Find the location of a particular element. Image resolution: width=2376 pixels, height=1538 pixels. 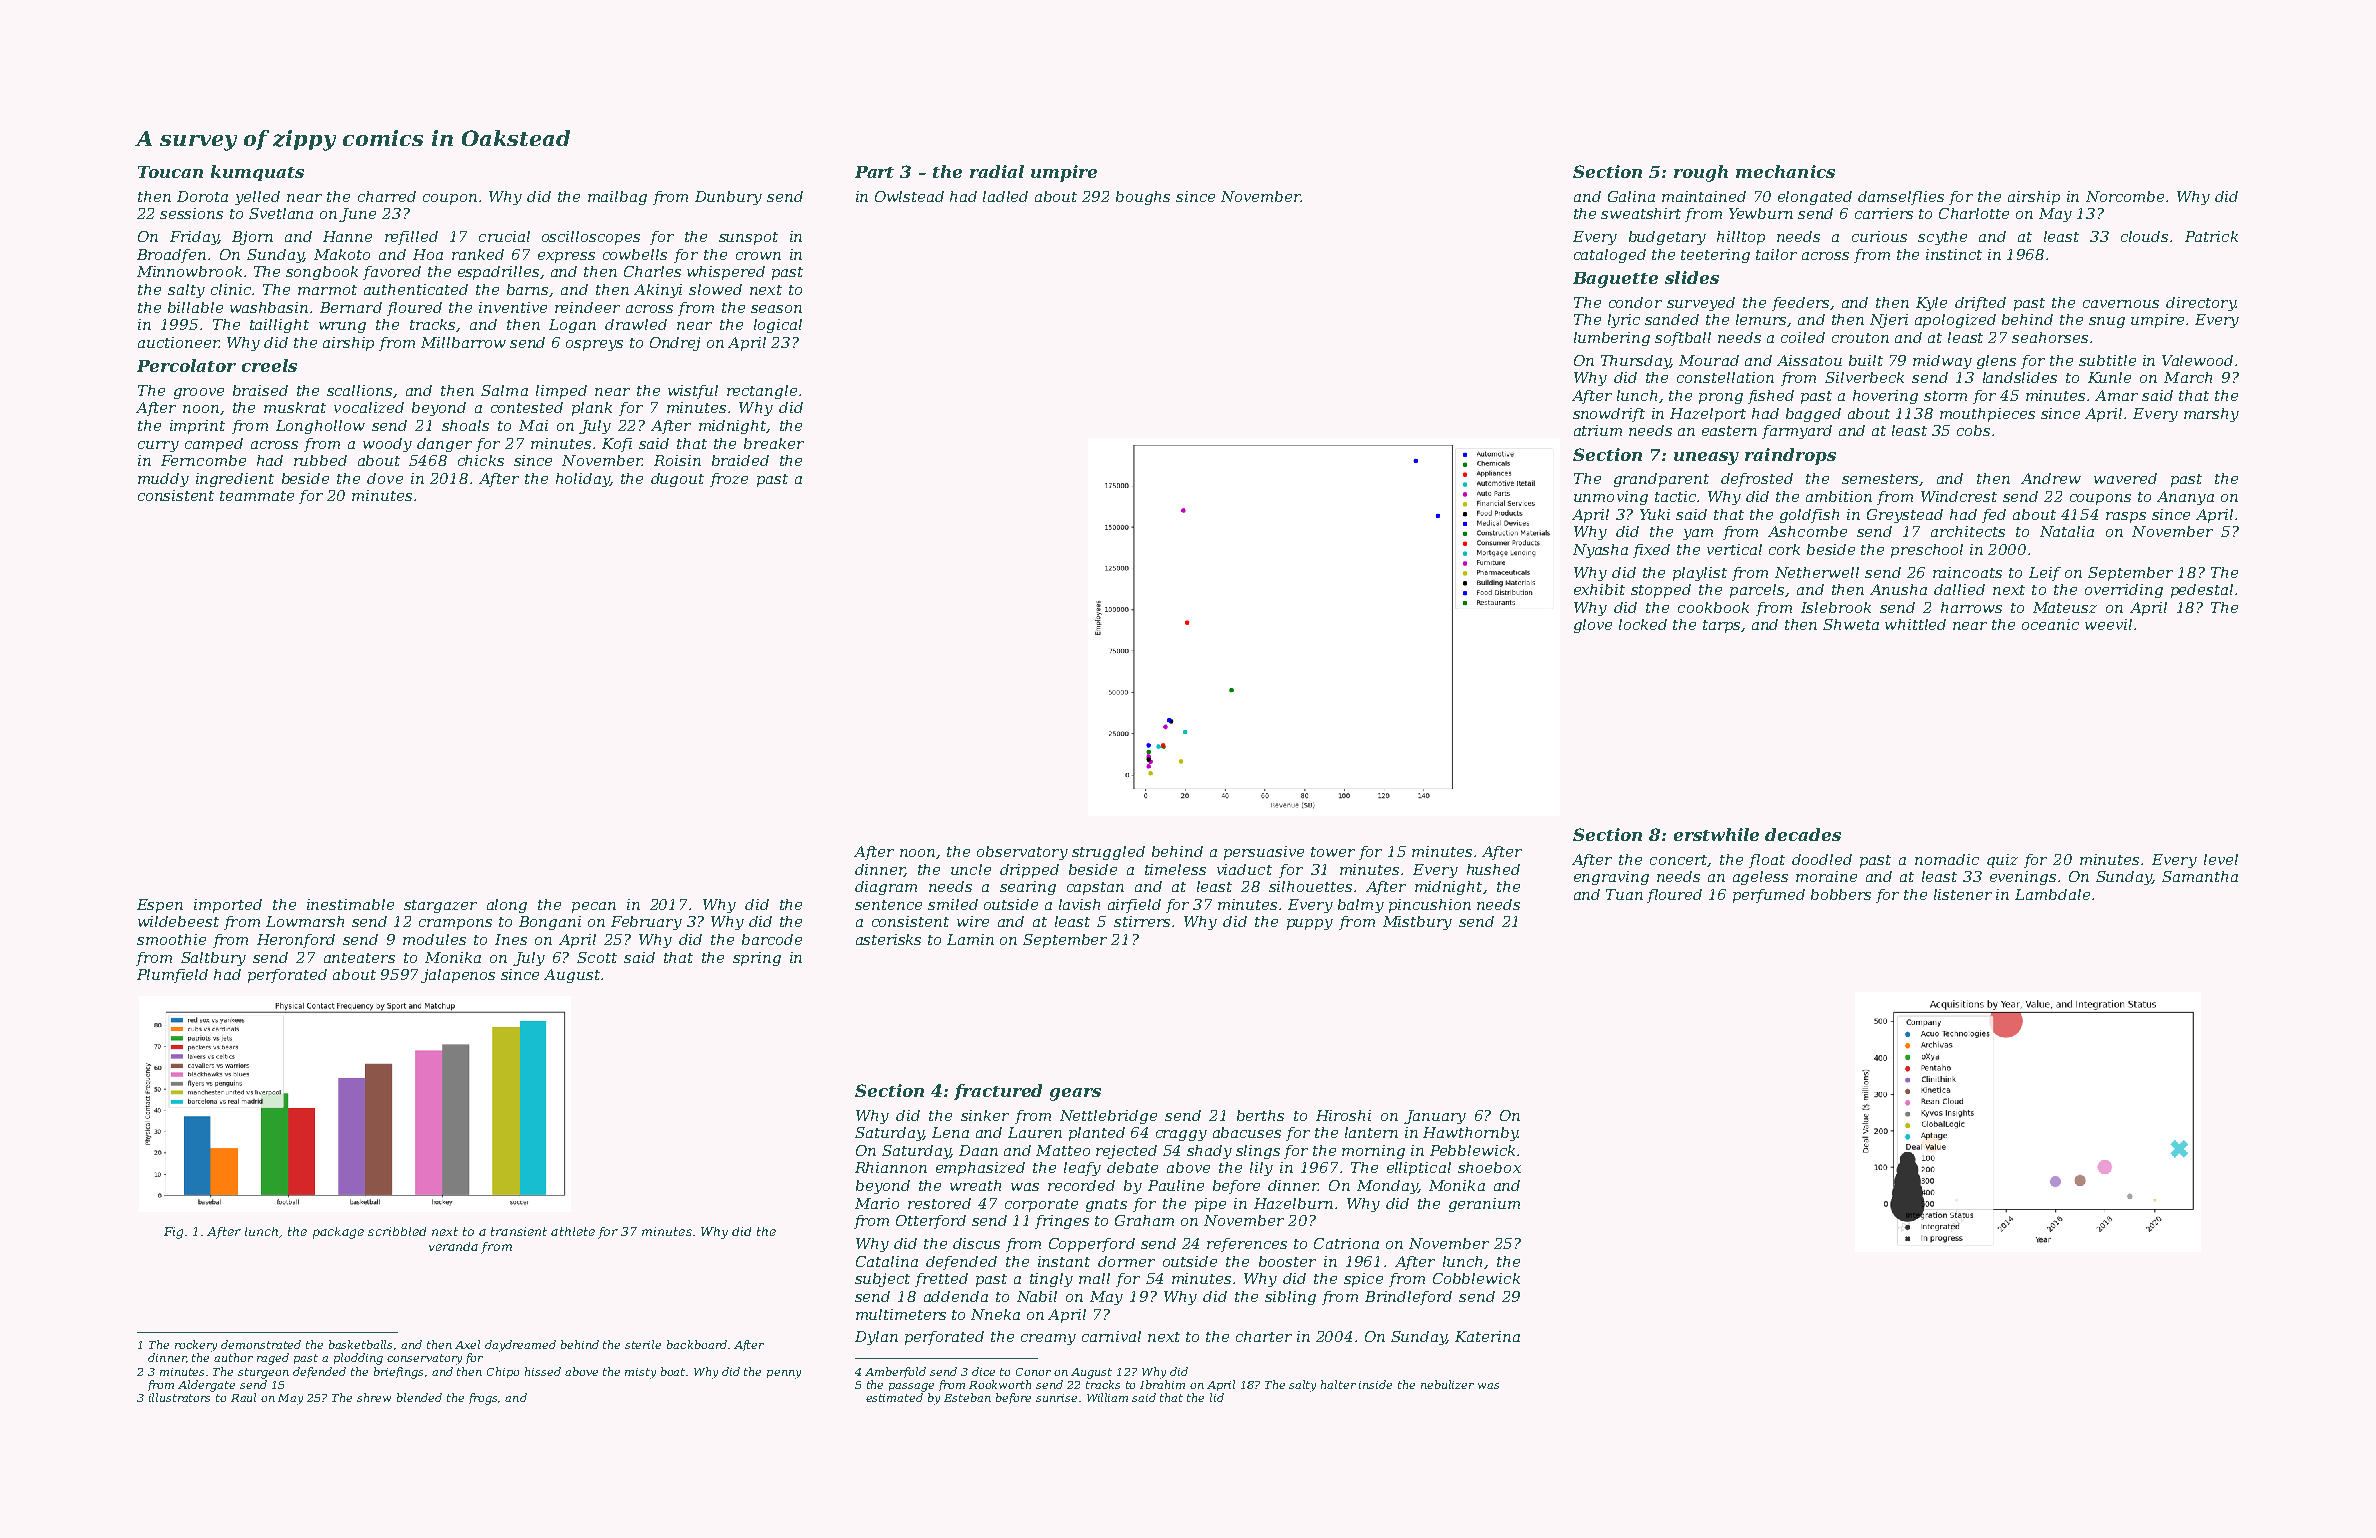

Rhiannon is located at coordinates (891, 1167).
